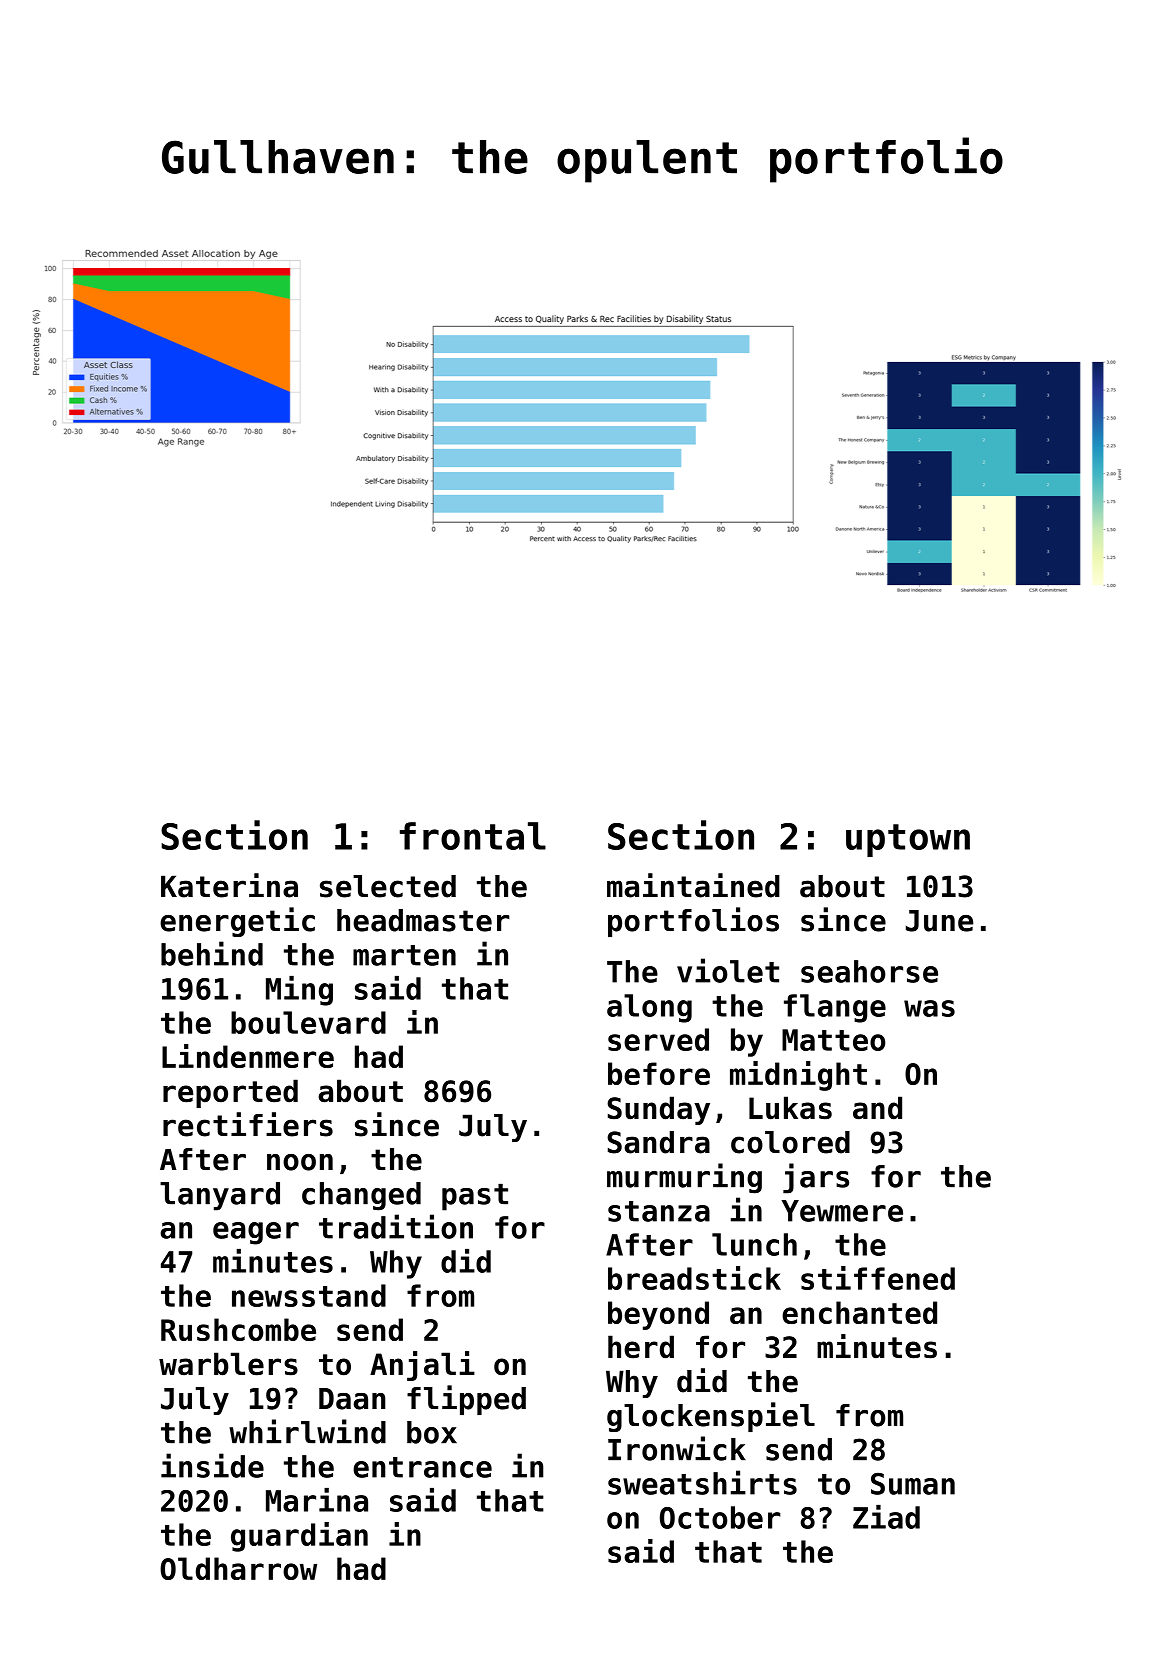 Image resolution: width=1165 pixels, height=1654 pixels. I want to click on eager, so click(256, 1233).
